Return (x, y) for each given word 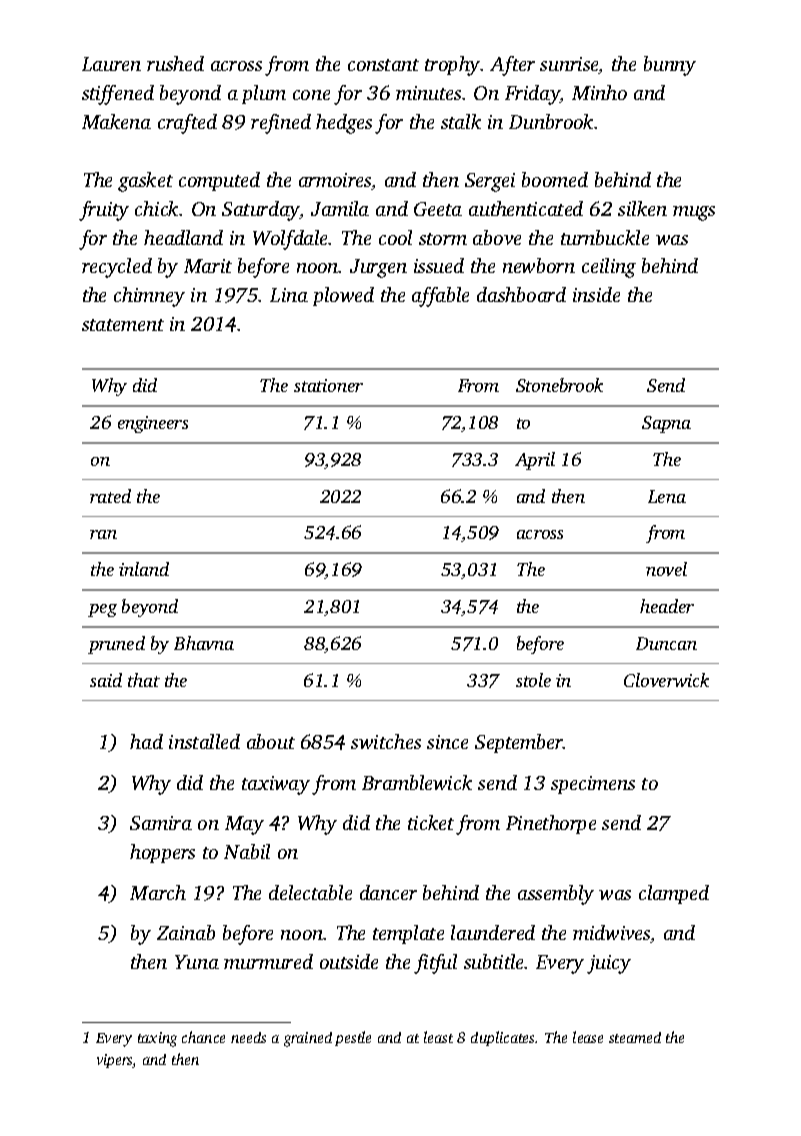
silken (642, 208)
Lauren (111, 64)
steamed (635, 1037)
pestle (353, 1038)
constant (383, 65)
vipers (115, 1061)
